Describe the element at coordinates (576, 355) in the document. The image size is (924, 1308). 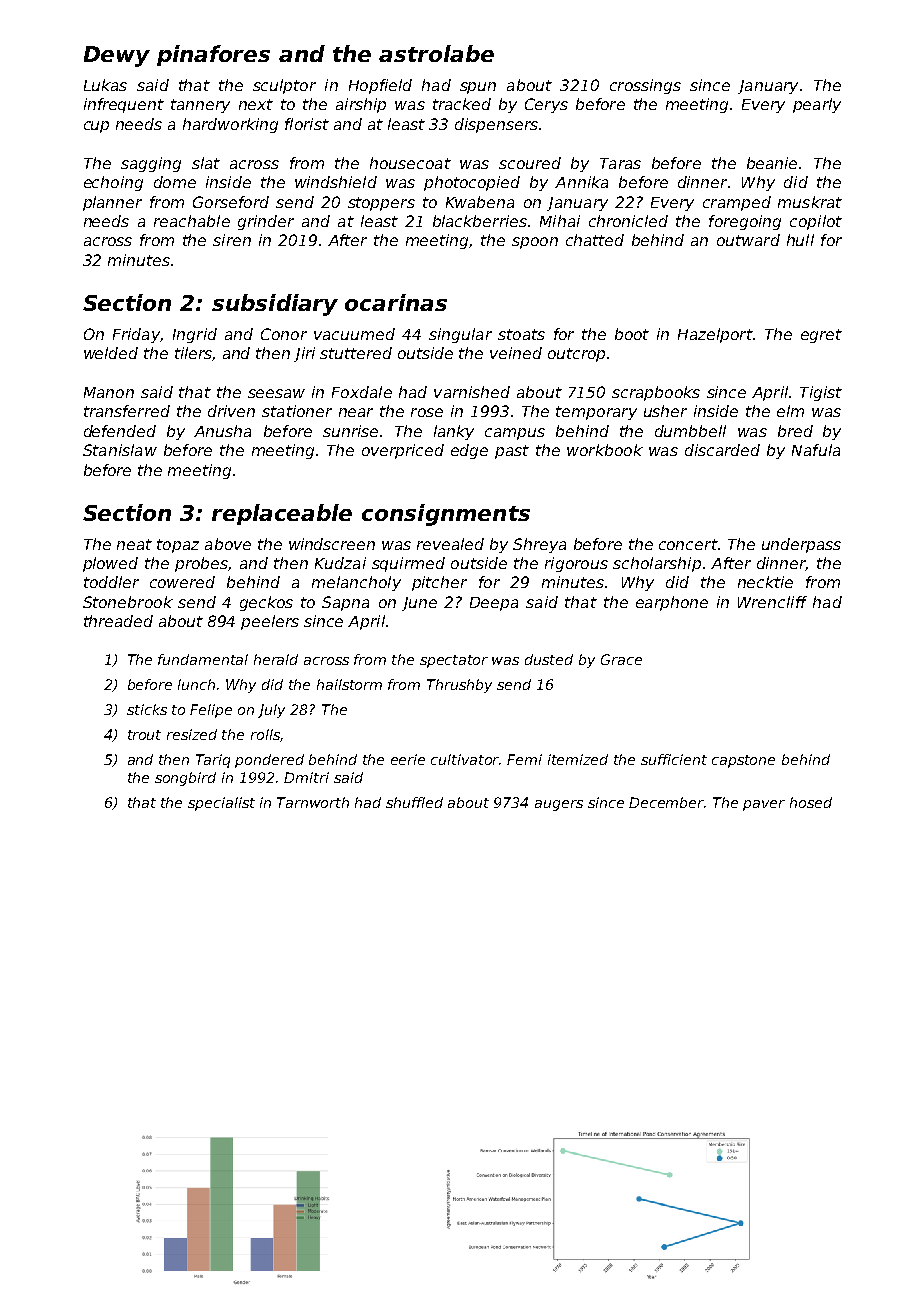
I see `outcrop` at that location.
